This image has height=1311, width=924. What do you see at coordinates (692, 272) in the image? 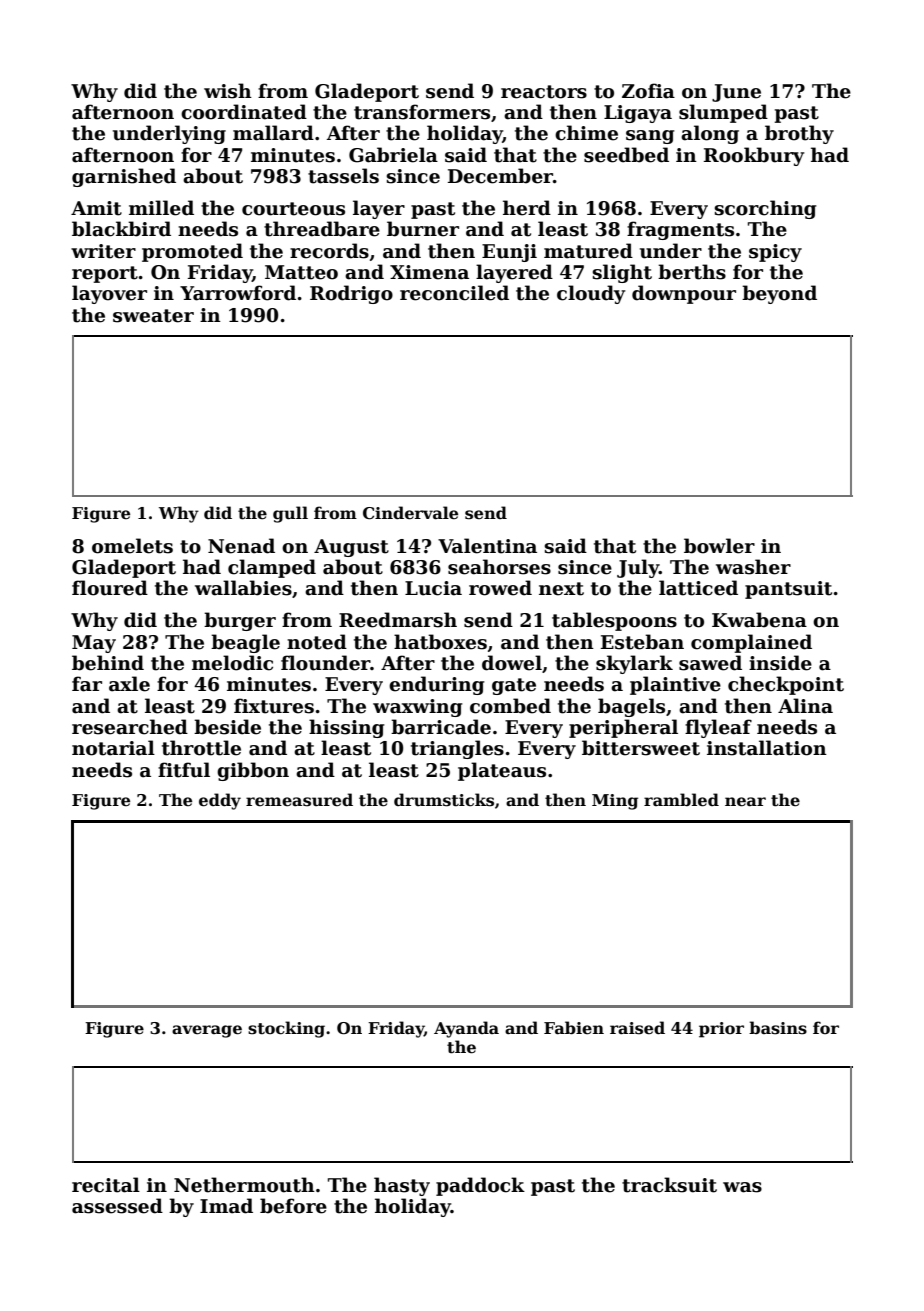
I see `berths` at bounding box center [692, 272].
